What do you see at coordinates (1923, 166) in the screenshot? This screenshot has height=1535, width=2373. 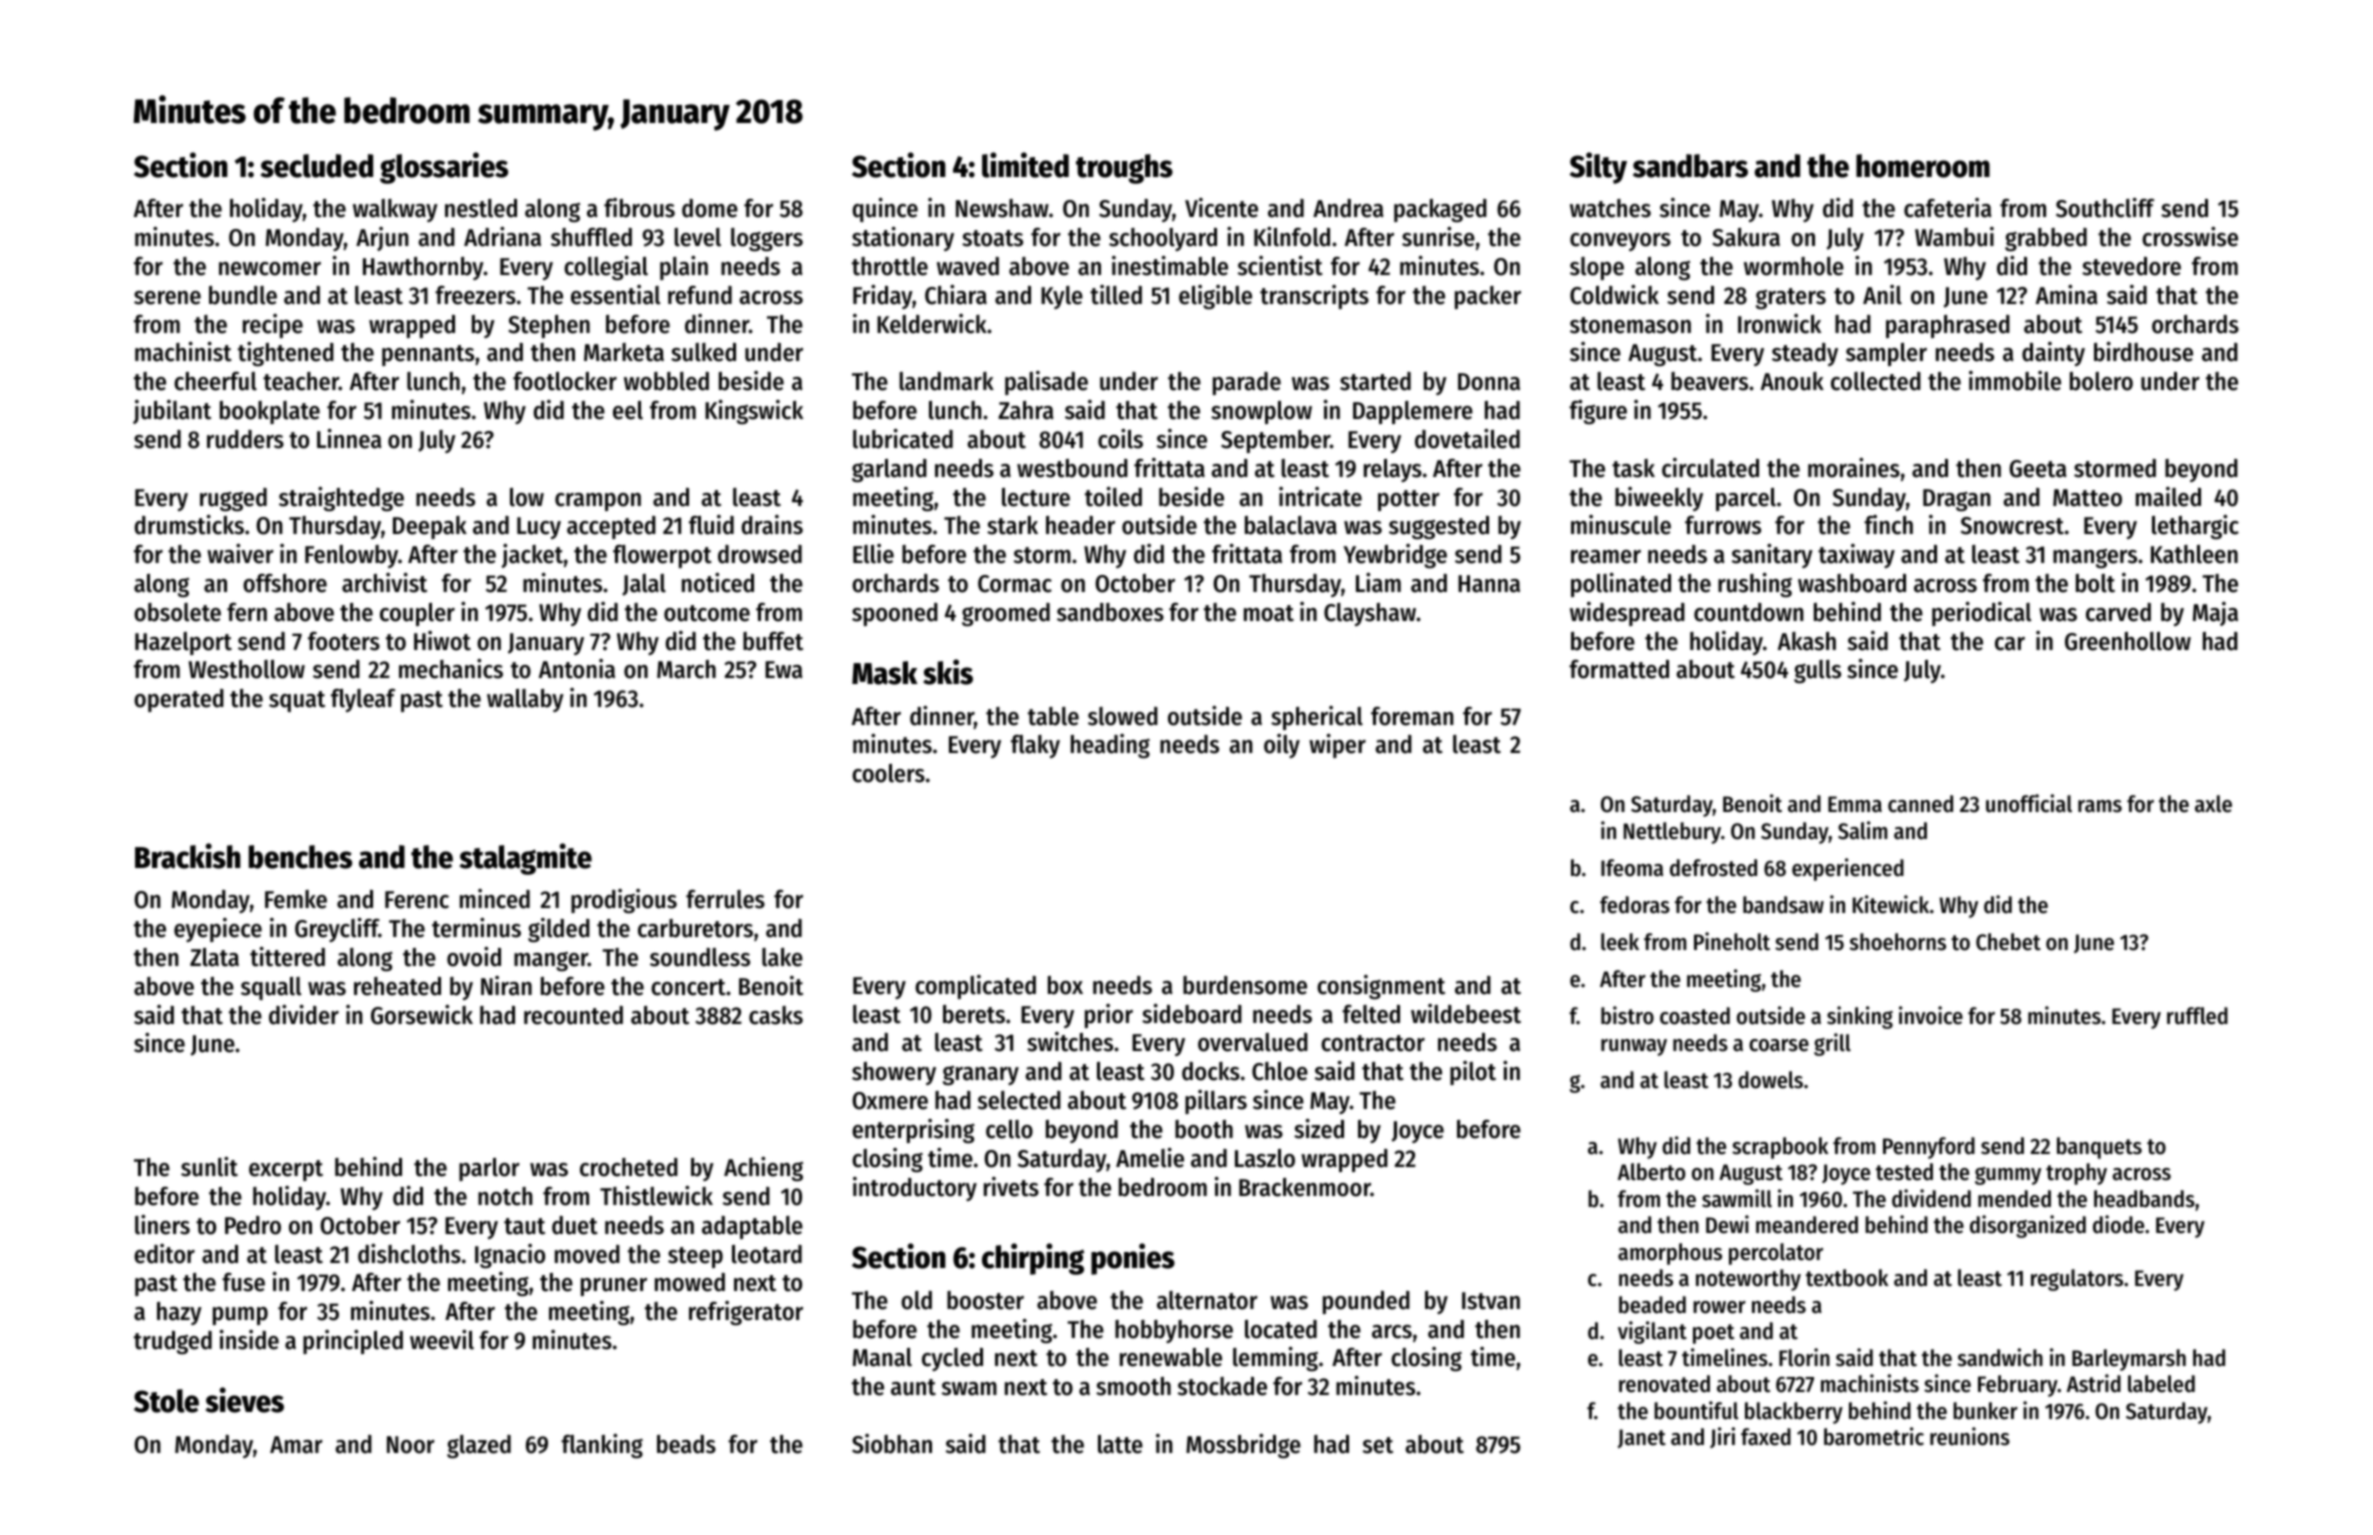 I see `homeroom` at bounding box center [1923, 166].
